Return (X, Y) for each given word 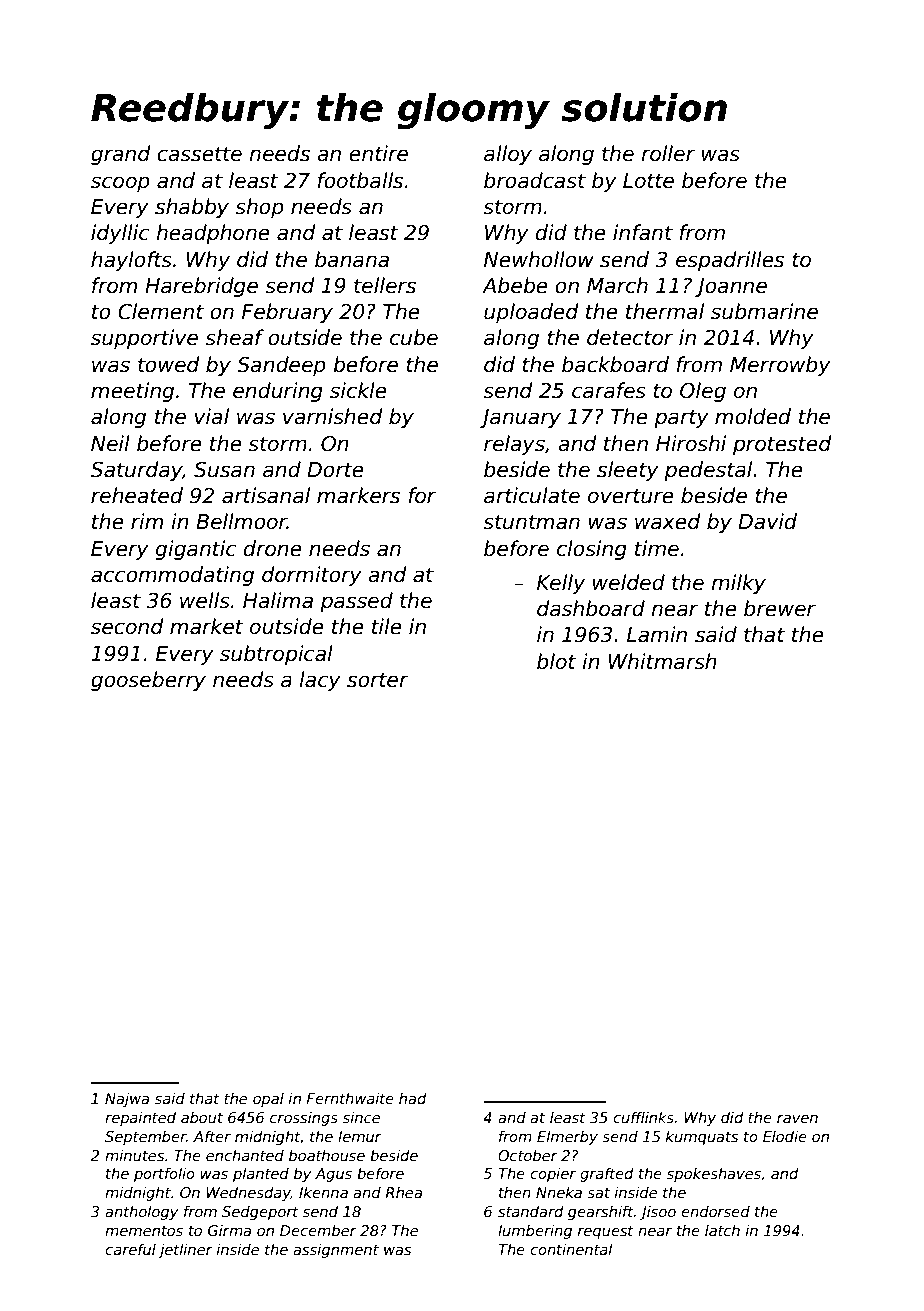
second (127, 626)
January (520, 418)
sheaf (234, 337)
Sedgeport (260, 1213)
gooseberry (148, 681)
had (413, 1098)
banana (352, 259)
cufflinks (643, 1117)
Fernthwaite (350, 1098)
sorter (378, 680)
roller (668, 153)
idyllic (120, 234)
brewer (780, 608)
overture (631, 496)
